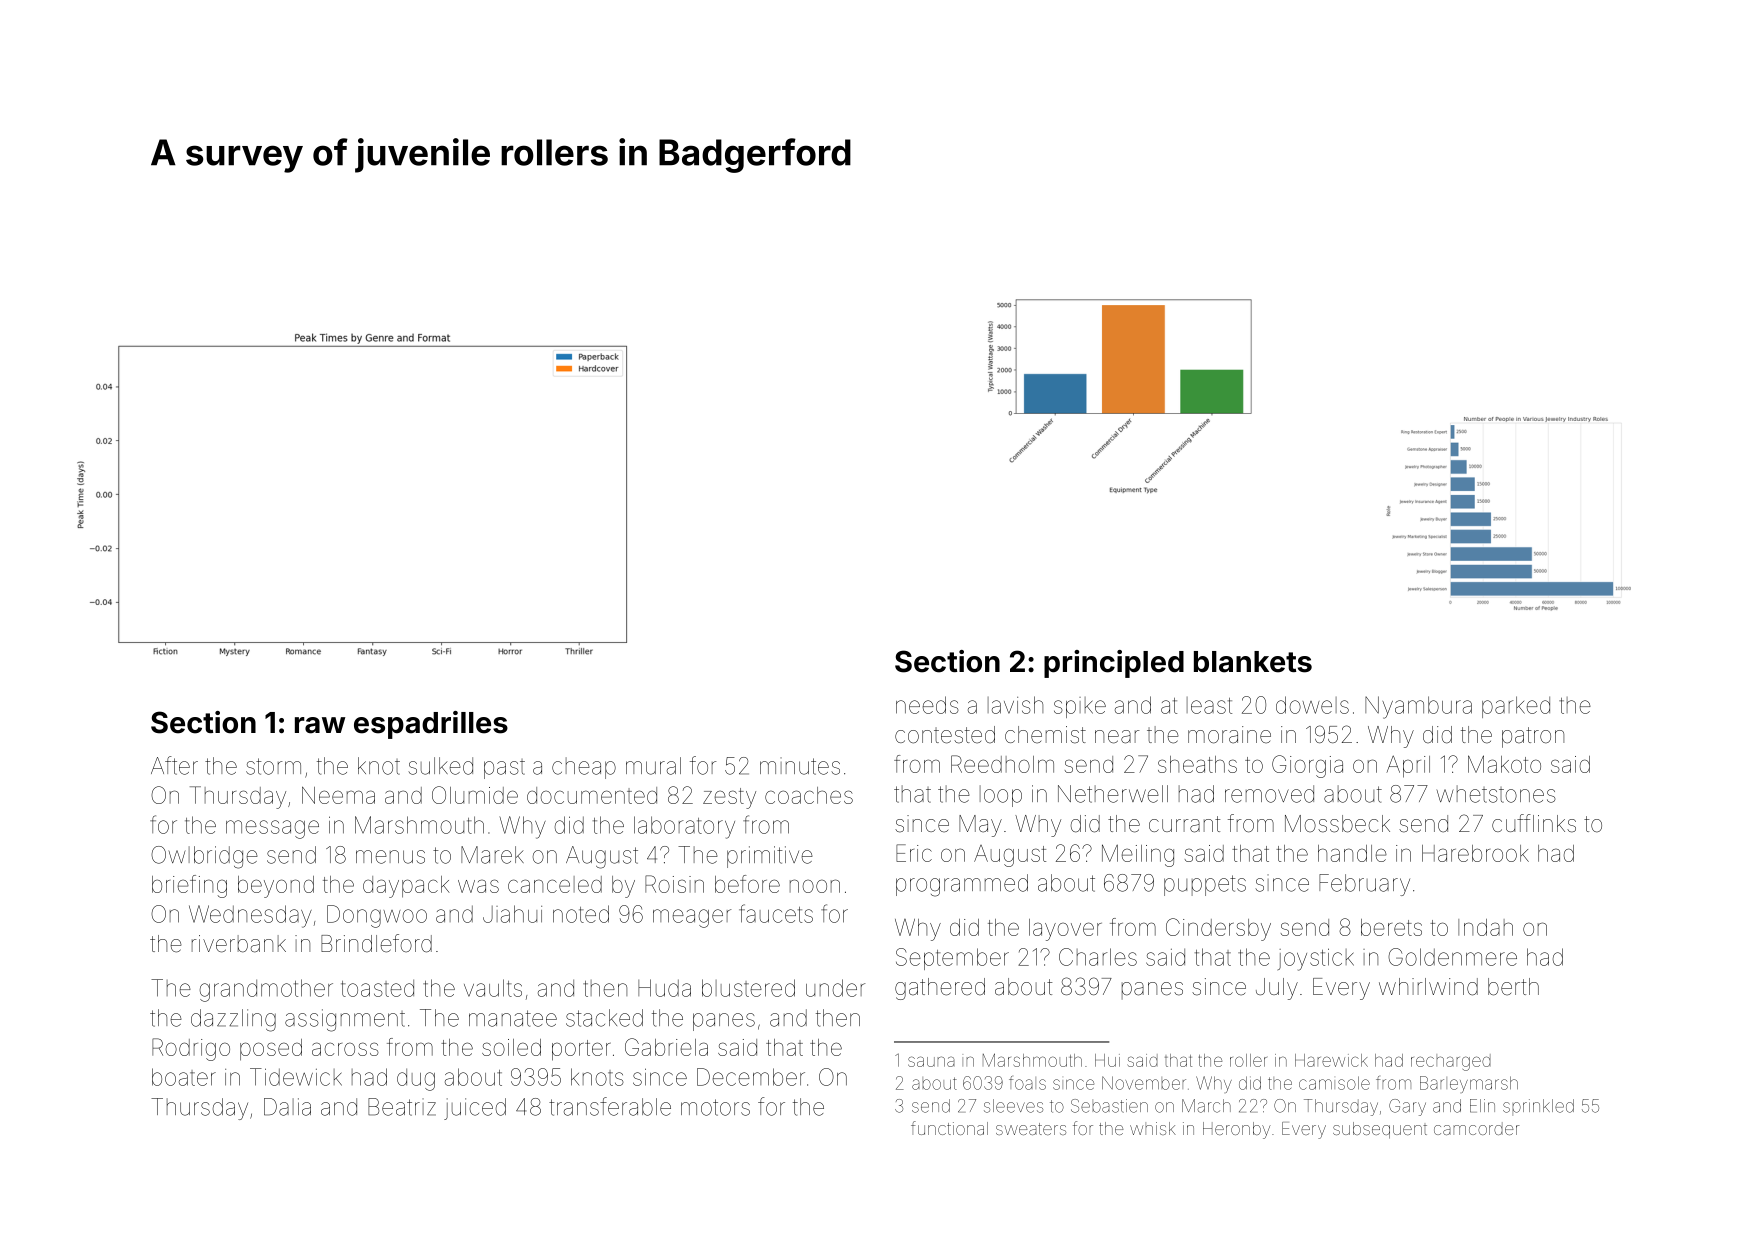  What do you see at coordinates (320, 725) in the image?
I see `raw` at bounding box center [320, 725].
